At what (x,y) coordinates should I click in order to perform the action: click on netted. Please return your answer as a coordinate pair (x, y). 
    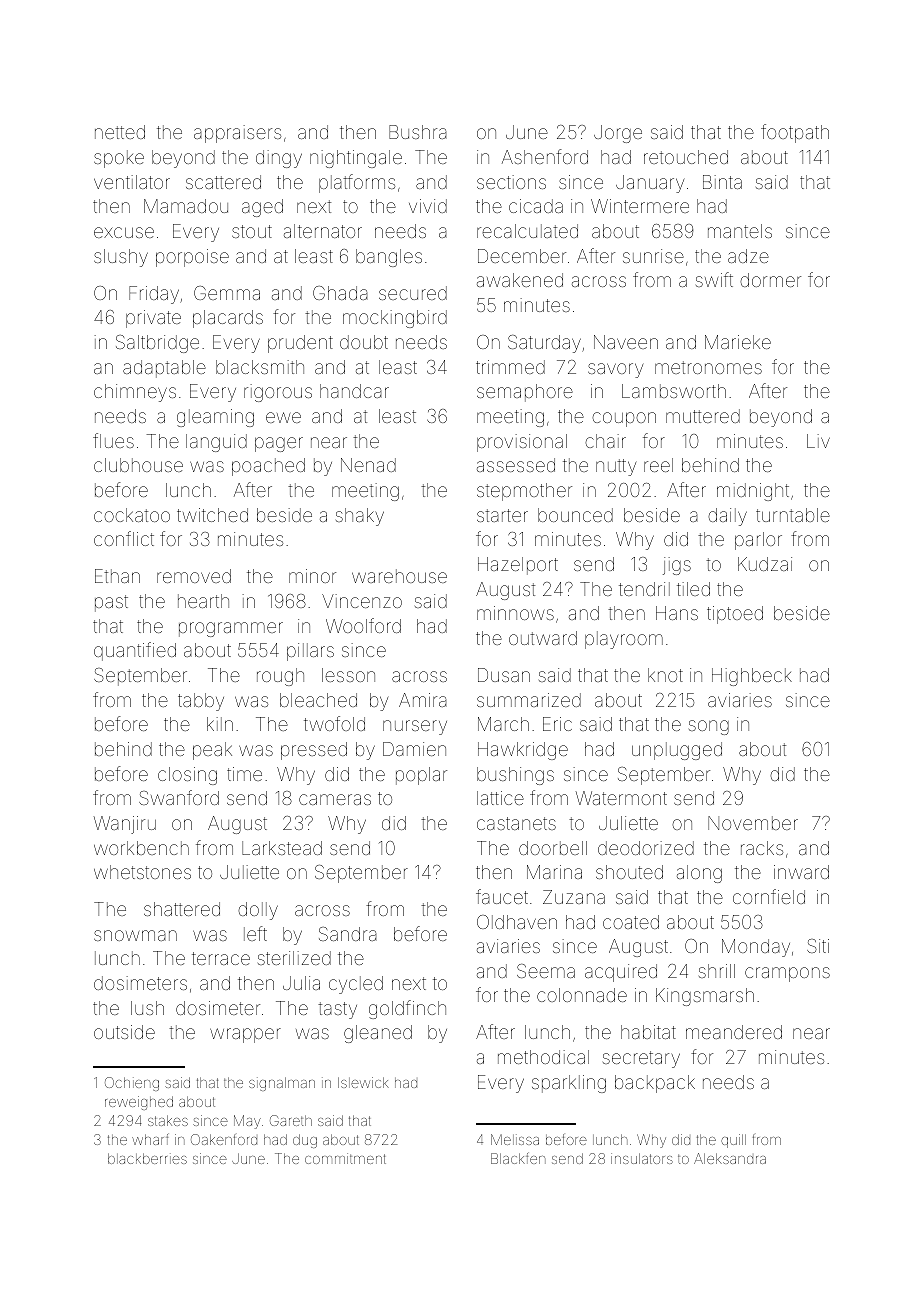
    Looking at the image, I should click on (120, 132).
